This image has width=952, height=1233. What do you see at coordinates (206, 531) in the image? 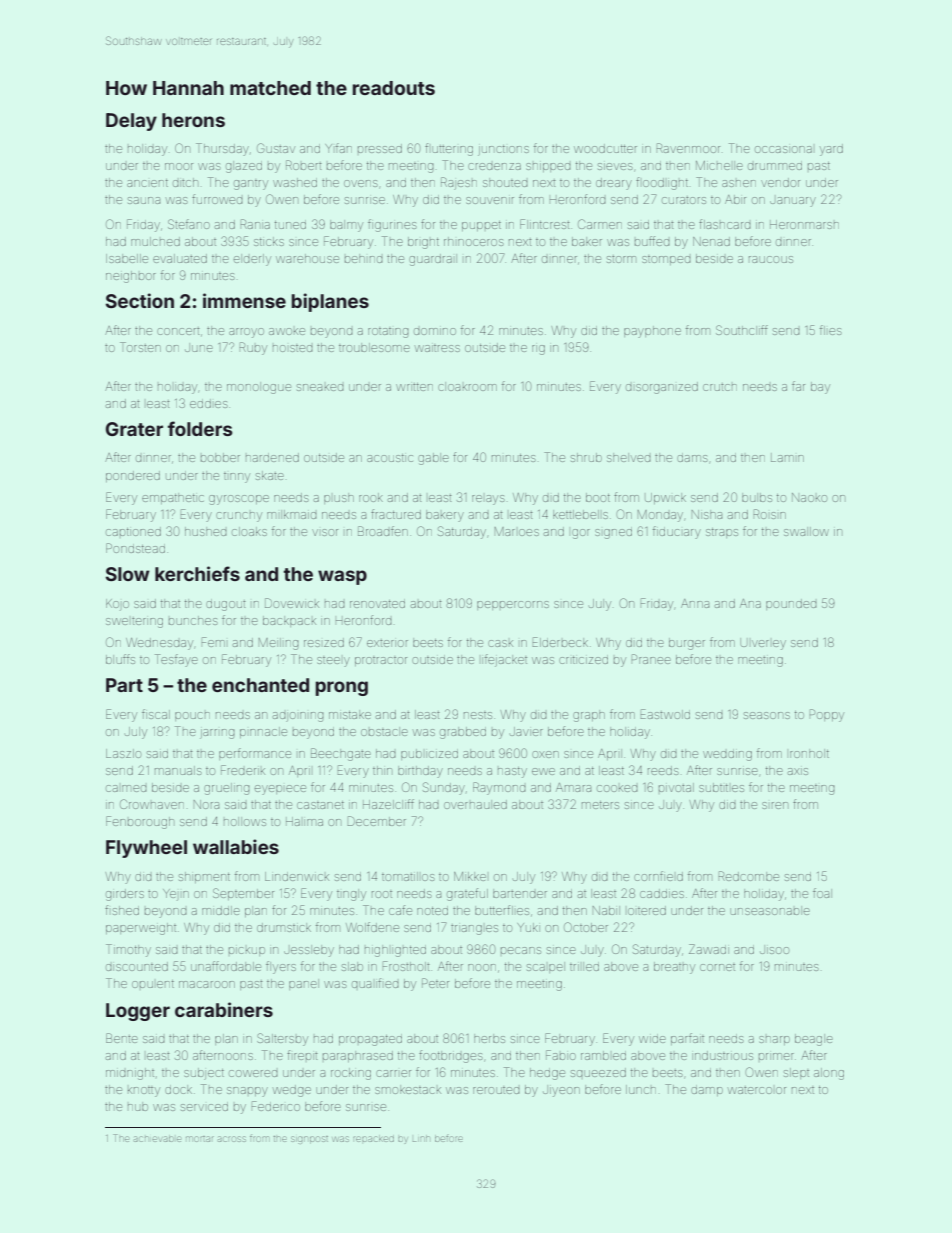
I see `hushed` at bounding box center [206, 531].
